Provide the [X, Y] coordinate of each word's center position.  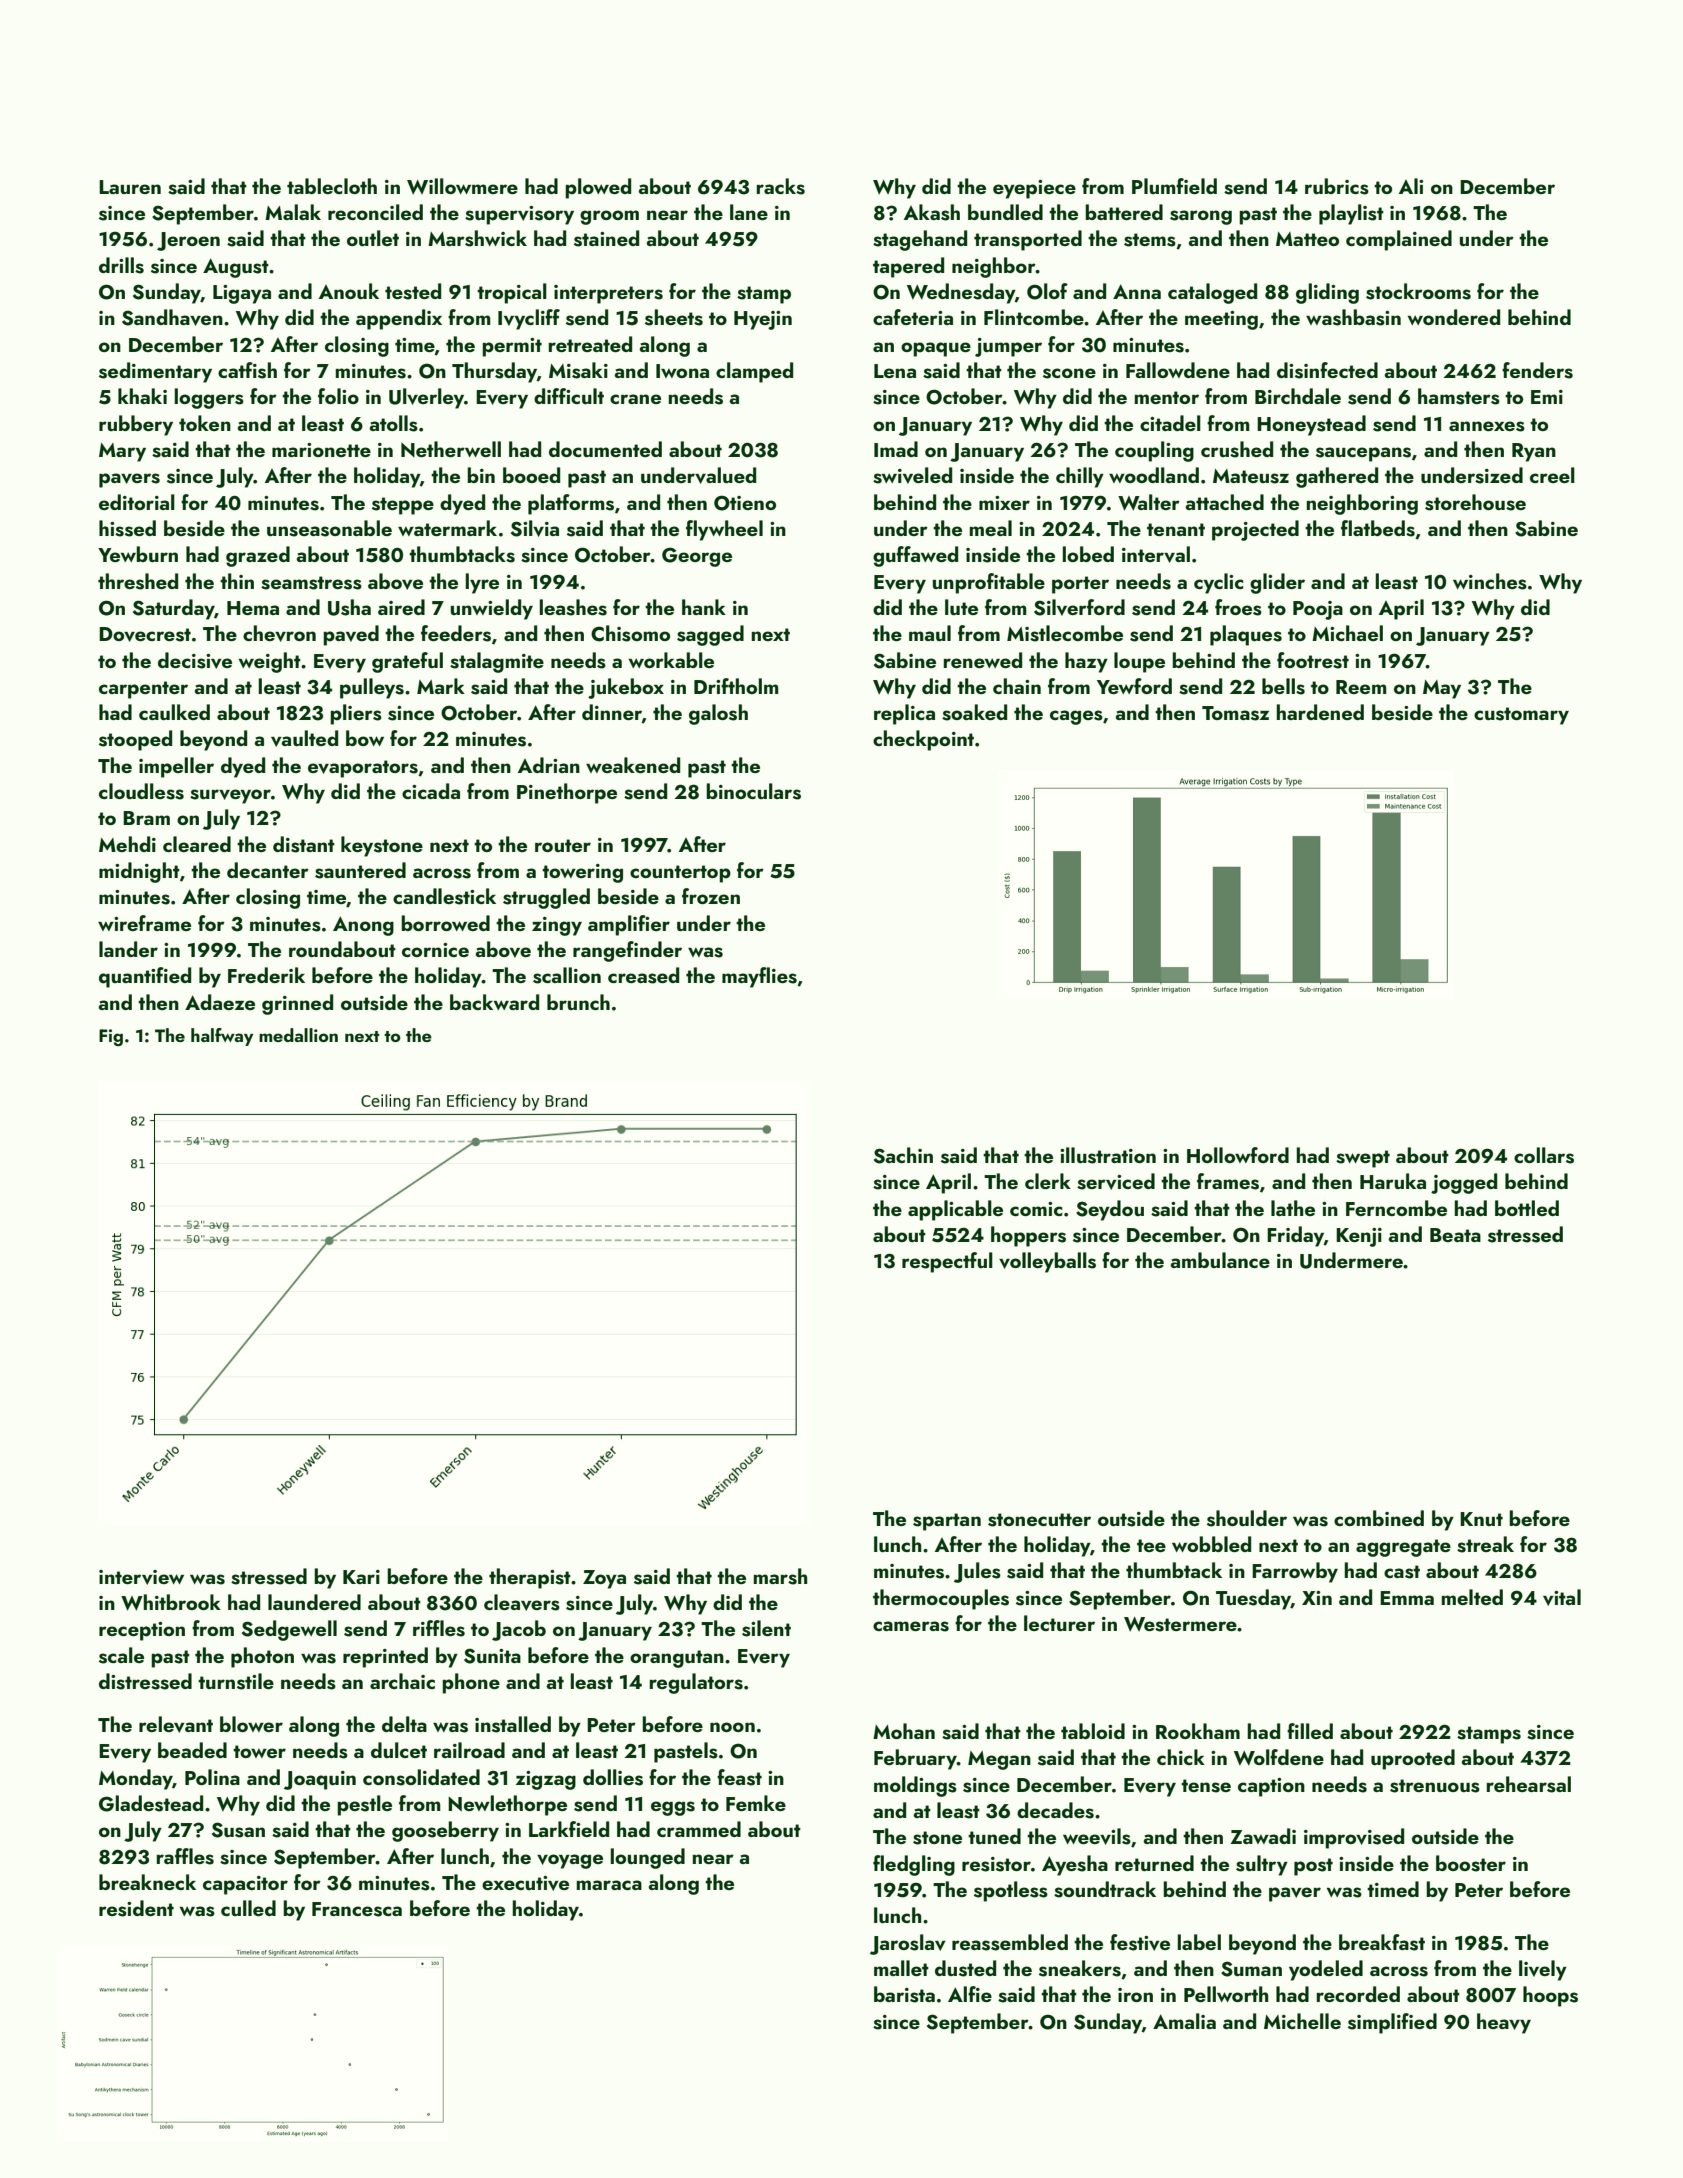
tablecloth [332, 186]
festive [1140, 1942]
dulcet [399, 1750]
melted [1472, 1597]
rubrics [1337, 186]
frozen [711, 896]
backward [494, 1002]
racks [780, 186]
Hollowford [1238, 1155]
